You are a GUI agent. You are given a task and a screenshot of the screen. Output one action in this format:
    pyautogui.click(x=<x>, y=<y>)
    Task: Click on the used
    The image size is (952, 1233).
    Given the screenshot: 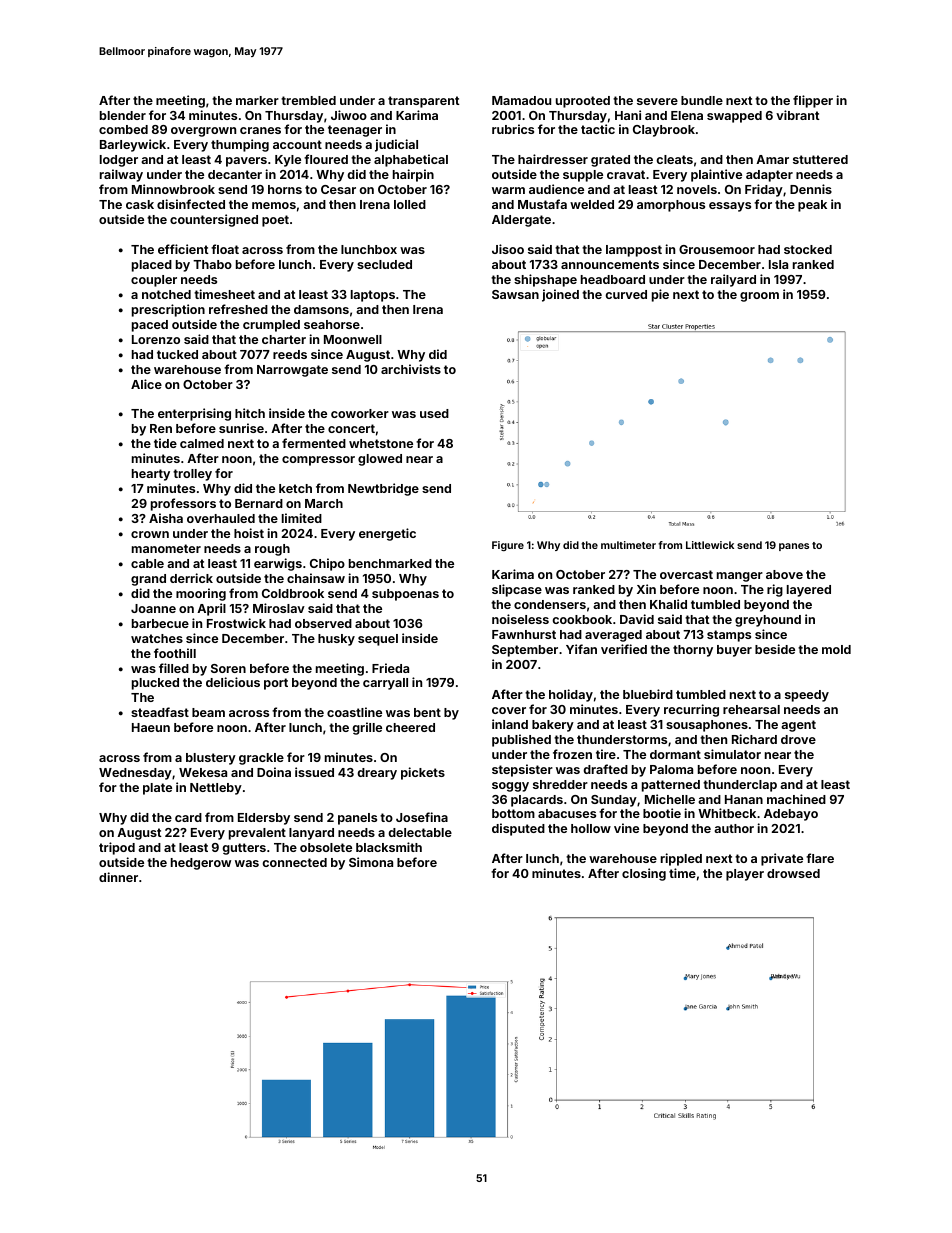 What is the action you would take?
    pyautogui.click(x=434, y=413)
